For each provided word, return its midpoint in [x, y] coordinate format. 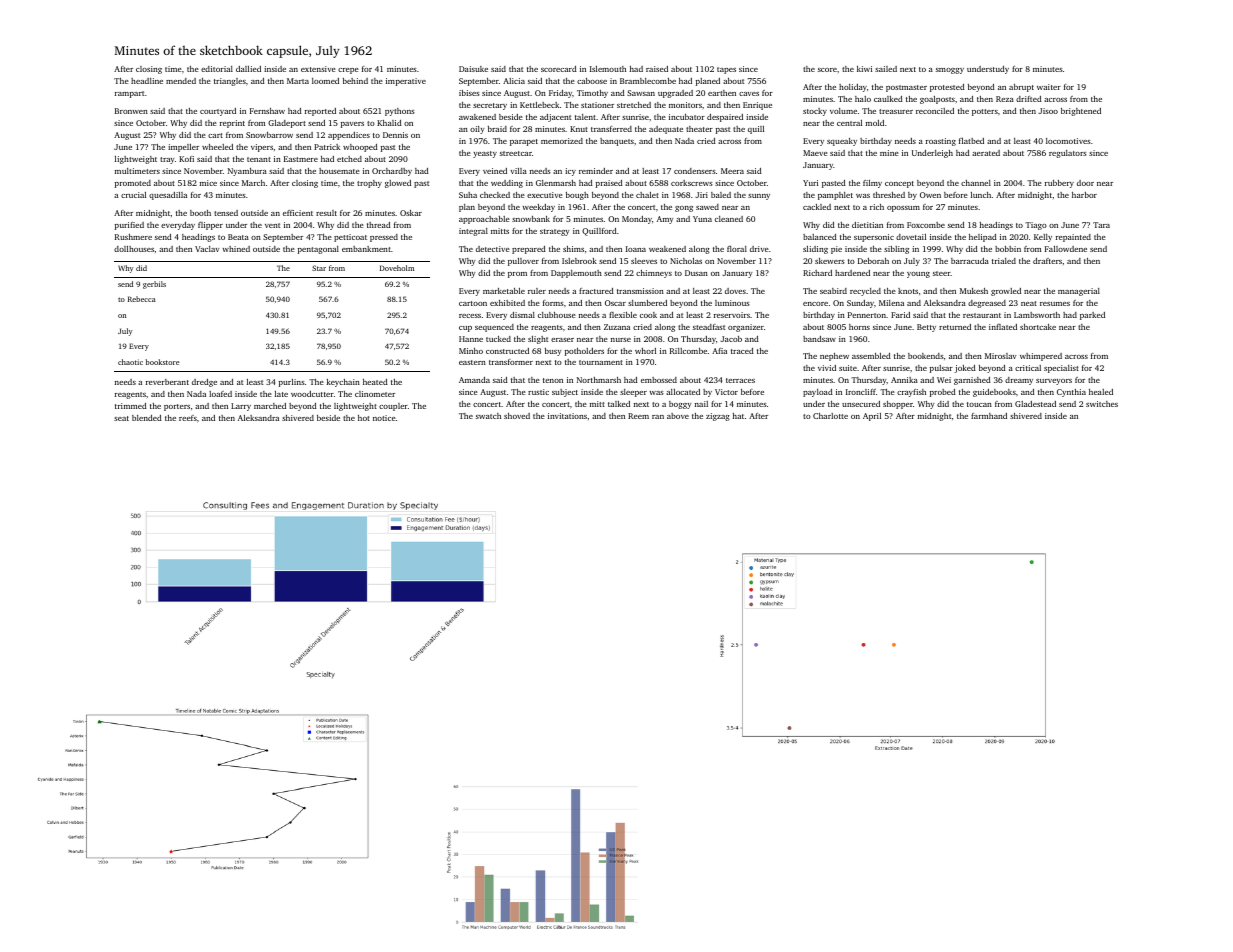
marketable [504, 291]
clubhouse [557, 315]
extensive [318, 69]
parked [1092, 316]
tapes [726, 70]
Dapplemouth [576, 274]
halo [863, 99]
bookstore [163, 362]
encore [815, 304]
